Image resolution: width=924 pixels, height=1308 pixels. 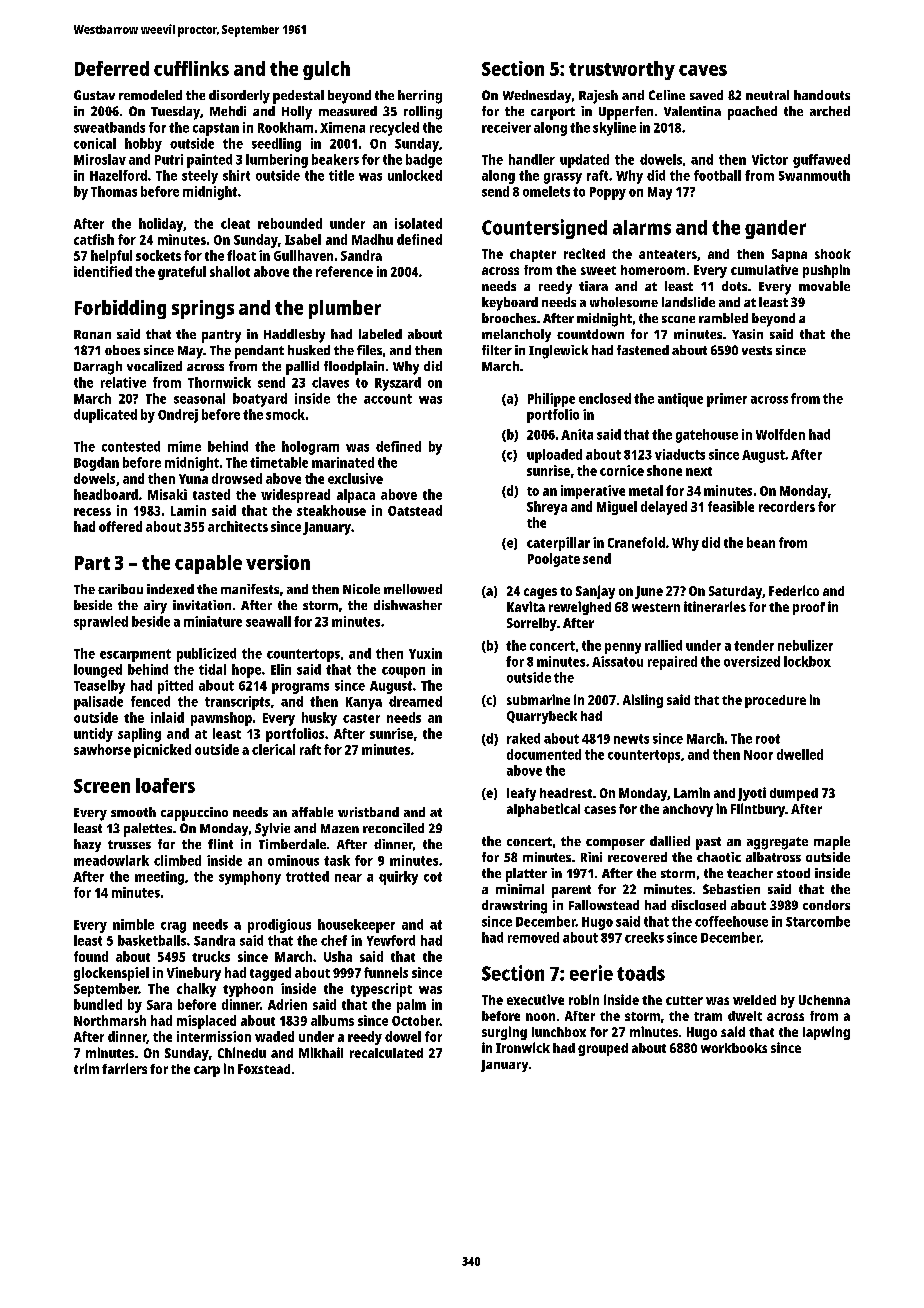 What do you see at coordinates (326, 70) in the screenshot?
I see `gulch` at bounding box center [326, 70].
